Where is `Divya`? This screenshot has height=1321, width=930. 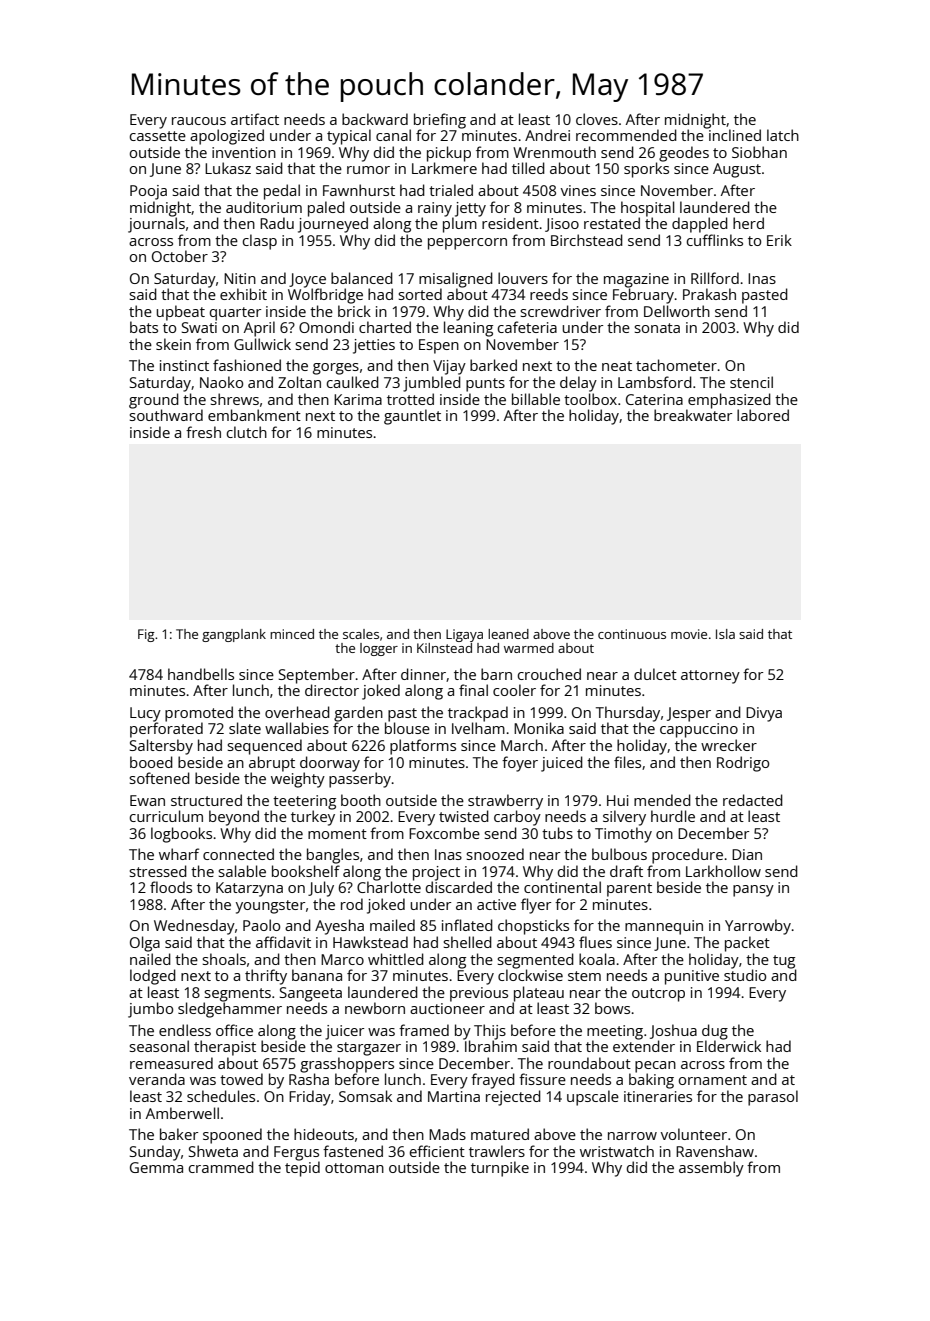
Divya is located at coordinates (764, 714).
